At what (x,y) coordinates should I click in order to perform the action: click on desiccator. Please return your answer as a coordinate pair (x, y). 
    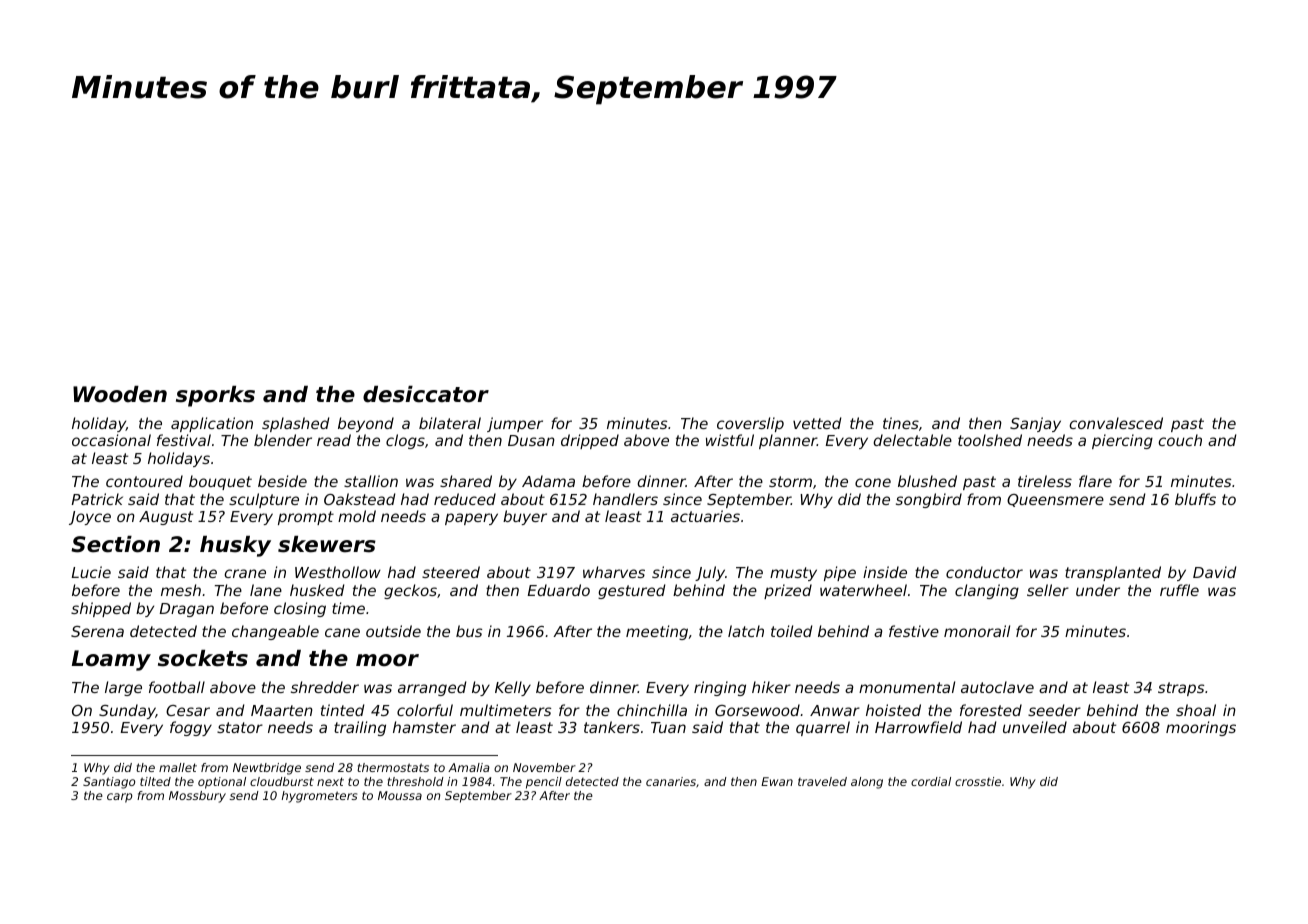
    Looking at the image, I should click on (426, 394).
